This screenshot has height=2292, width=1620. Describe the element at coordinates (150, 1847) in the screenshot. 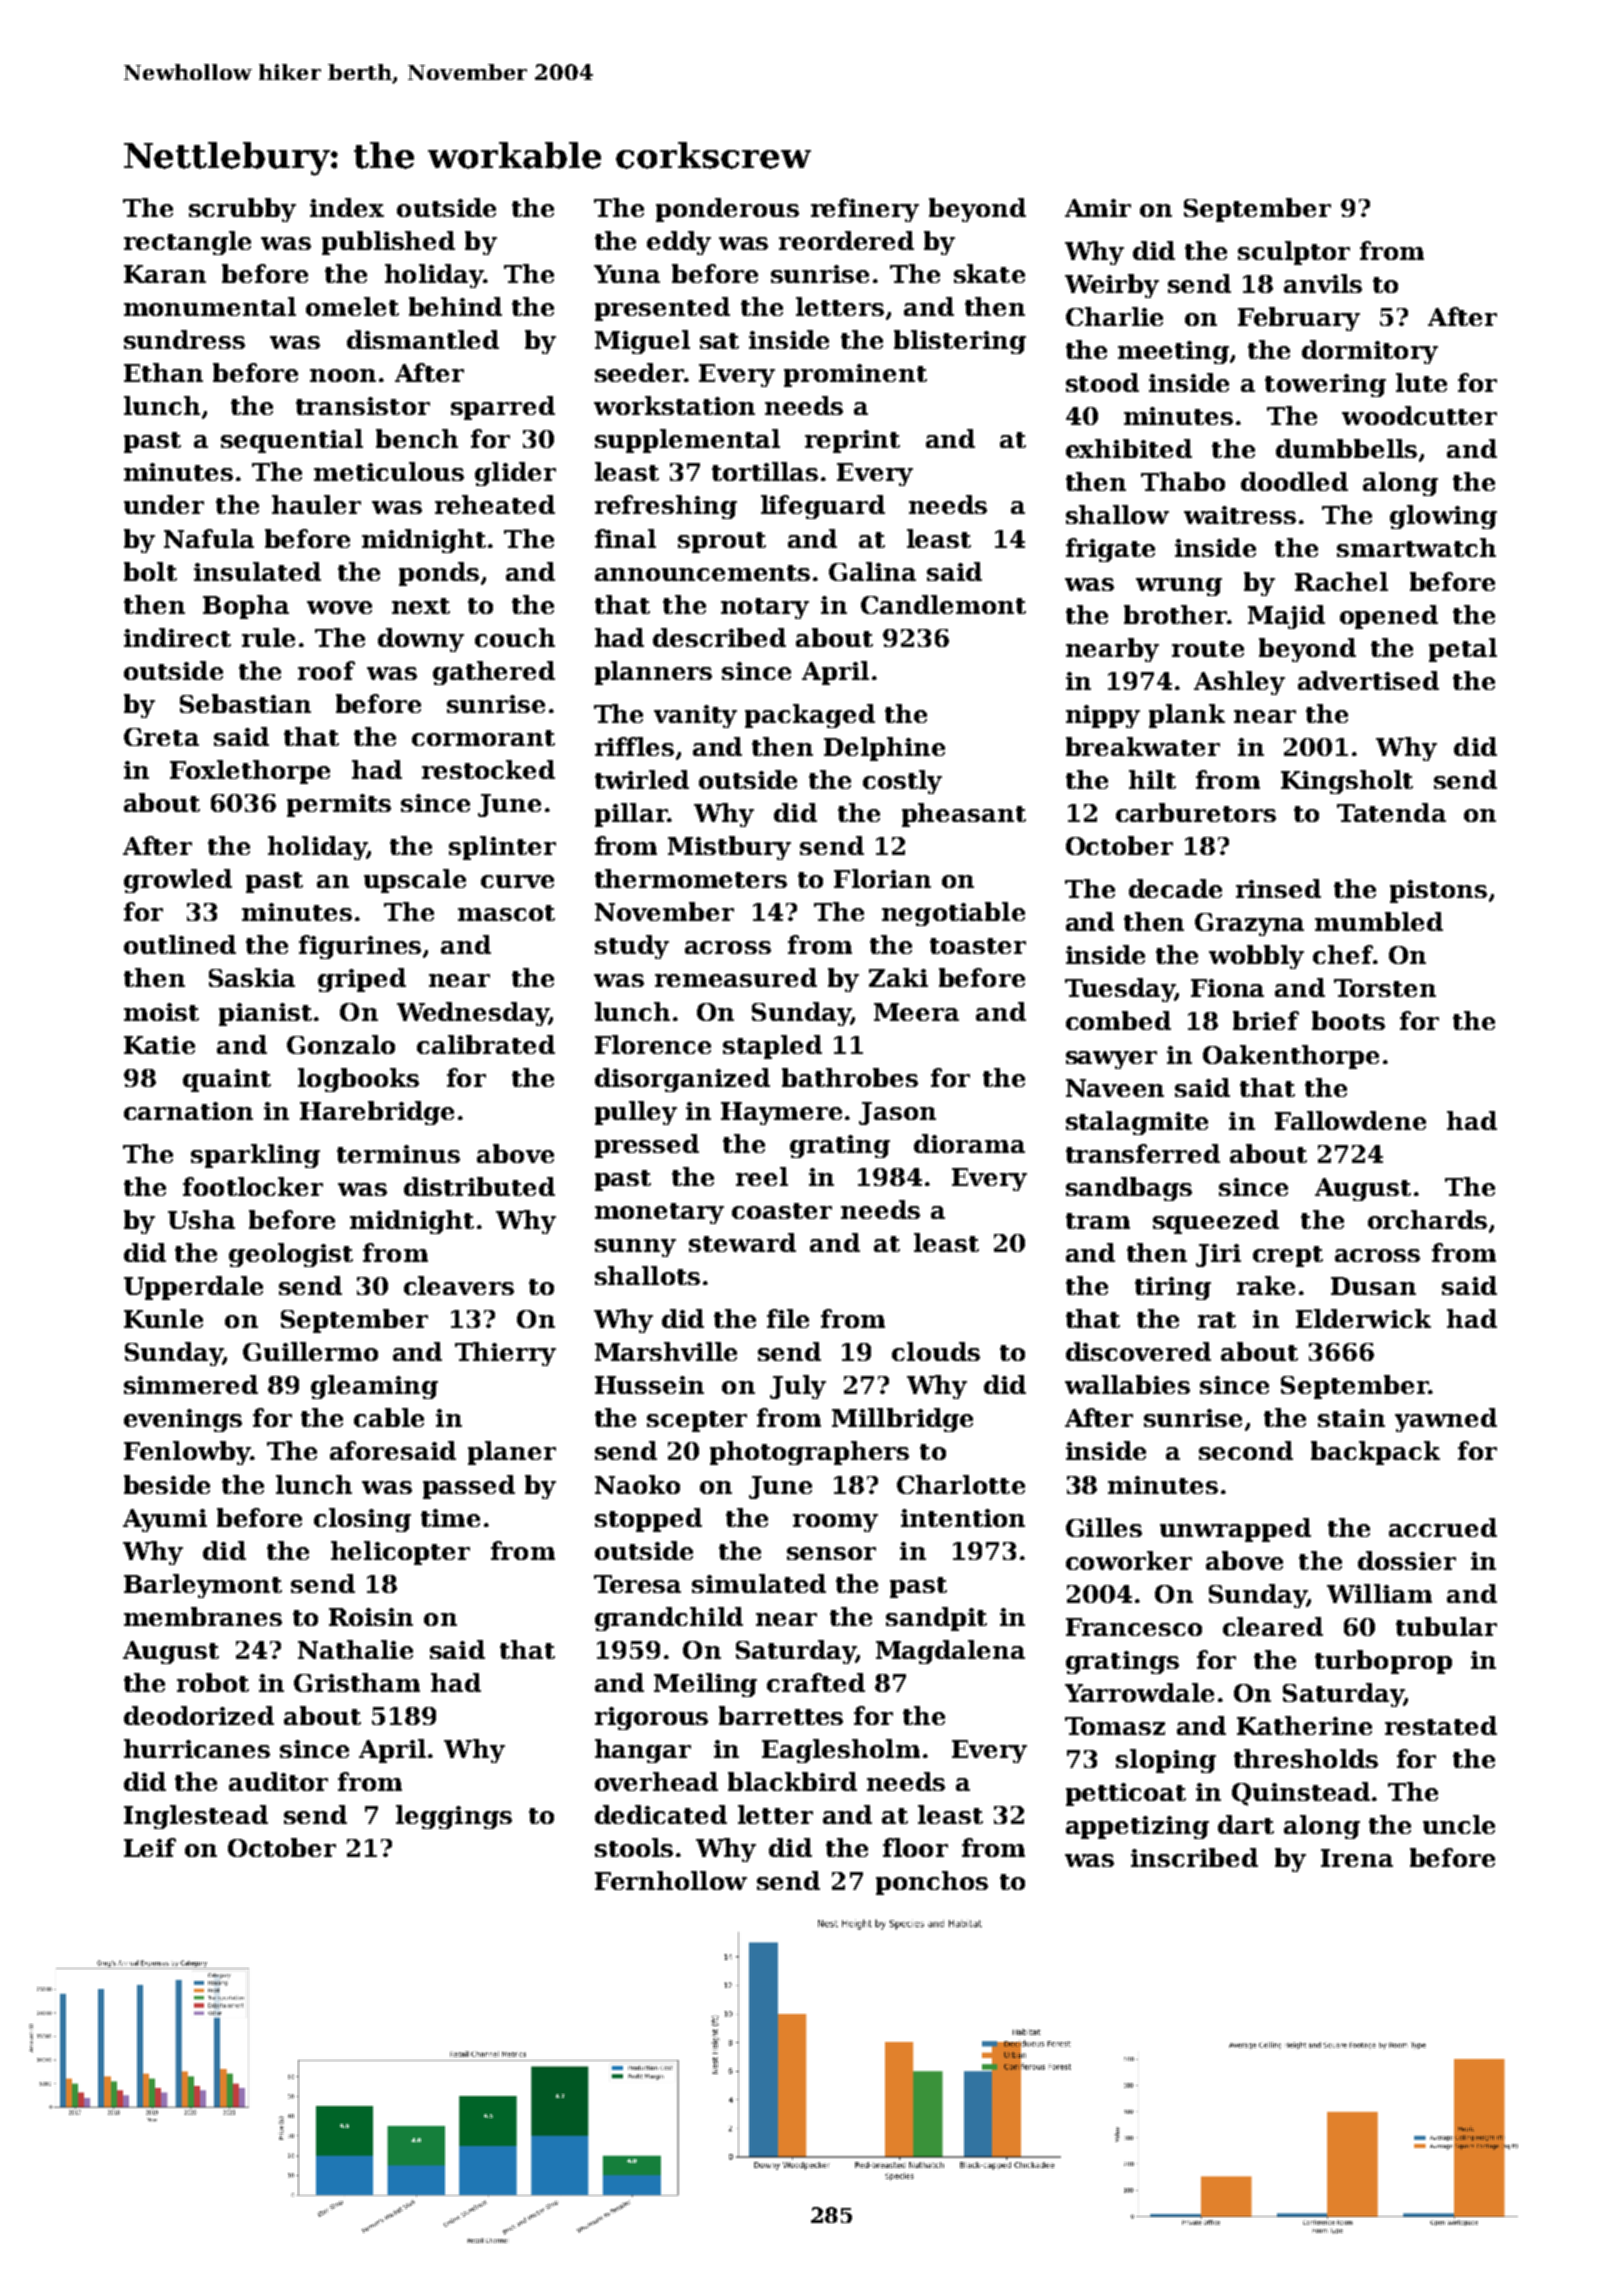

I see `Leif` at that location.
